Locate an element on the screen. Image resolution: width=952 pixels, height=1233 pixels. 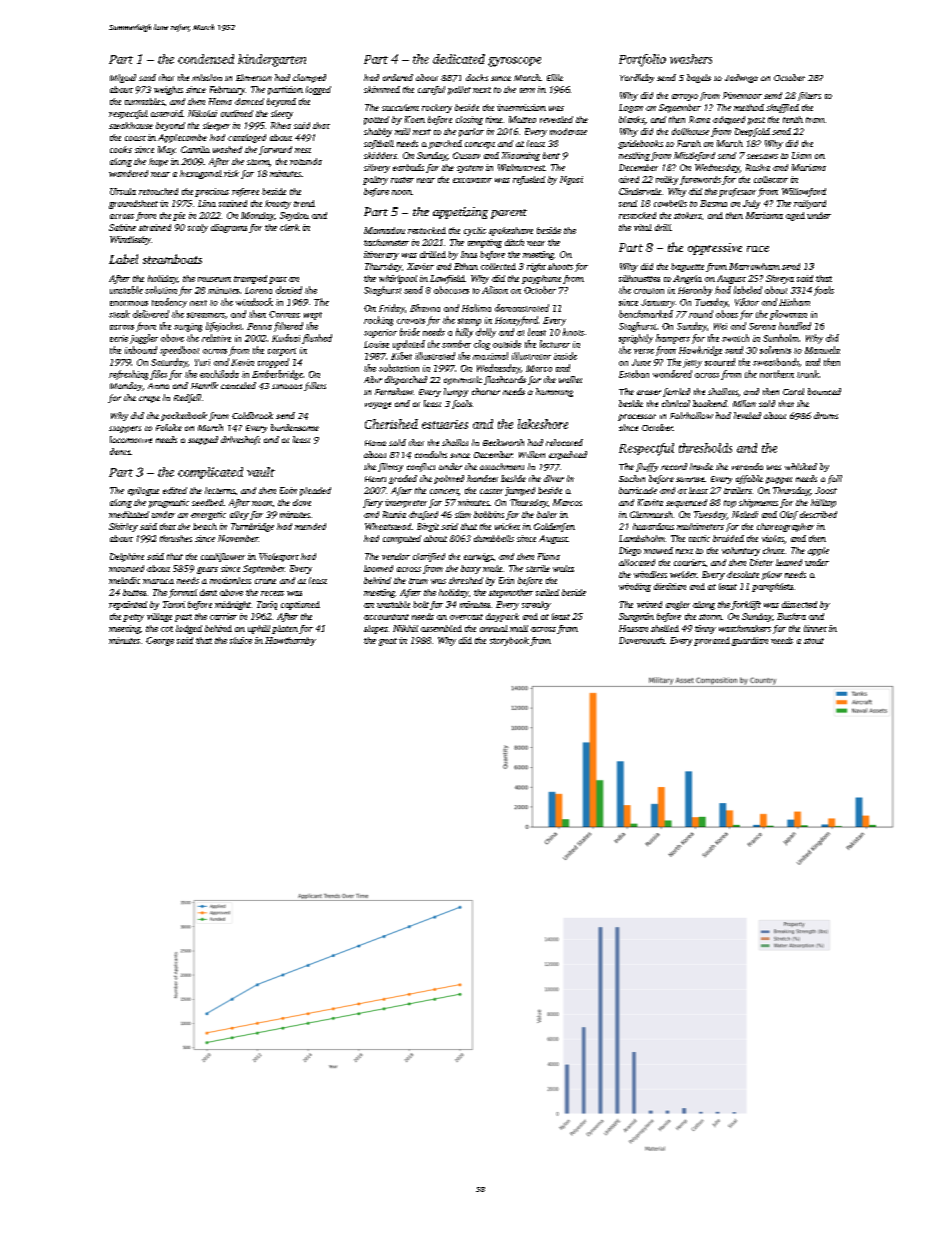
dedicated is located at coordinates (459, 59).
